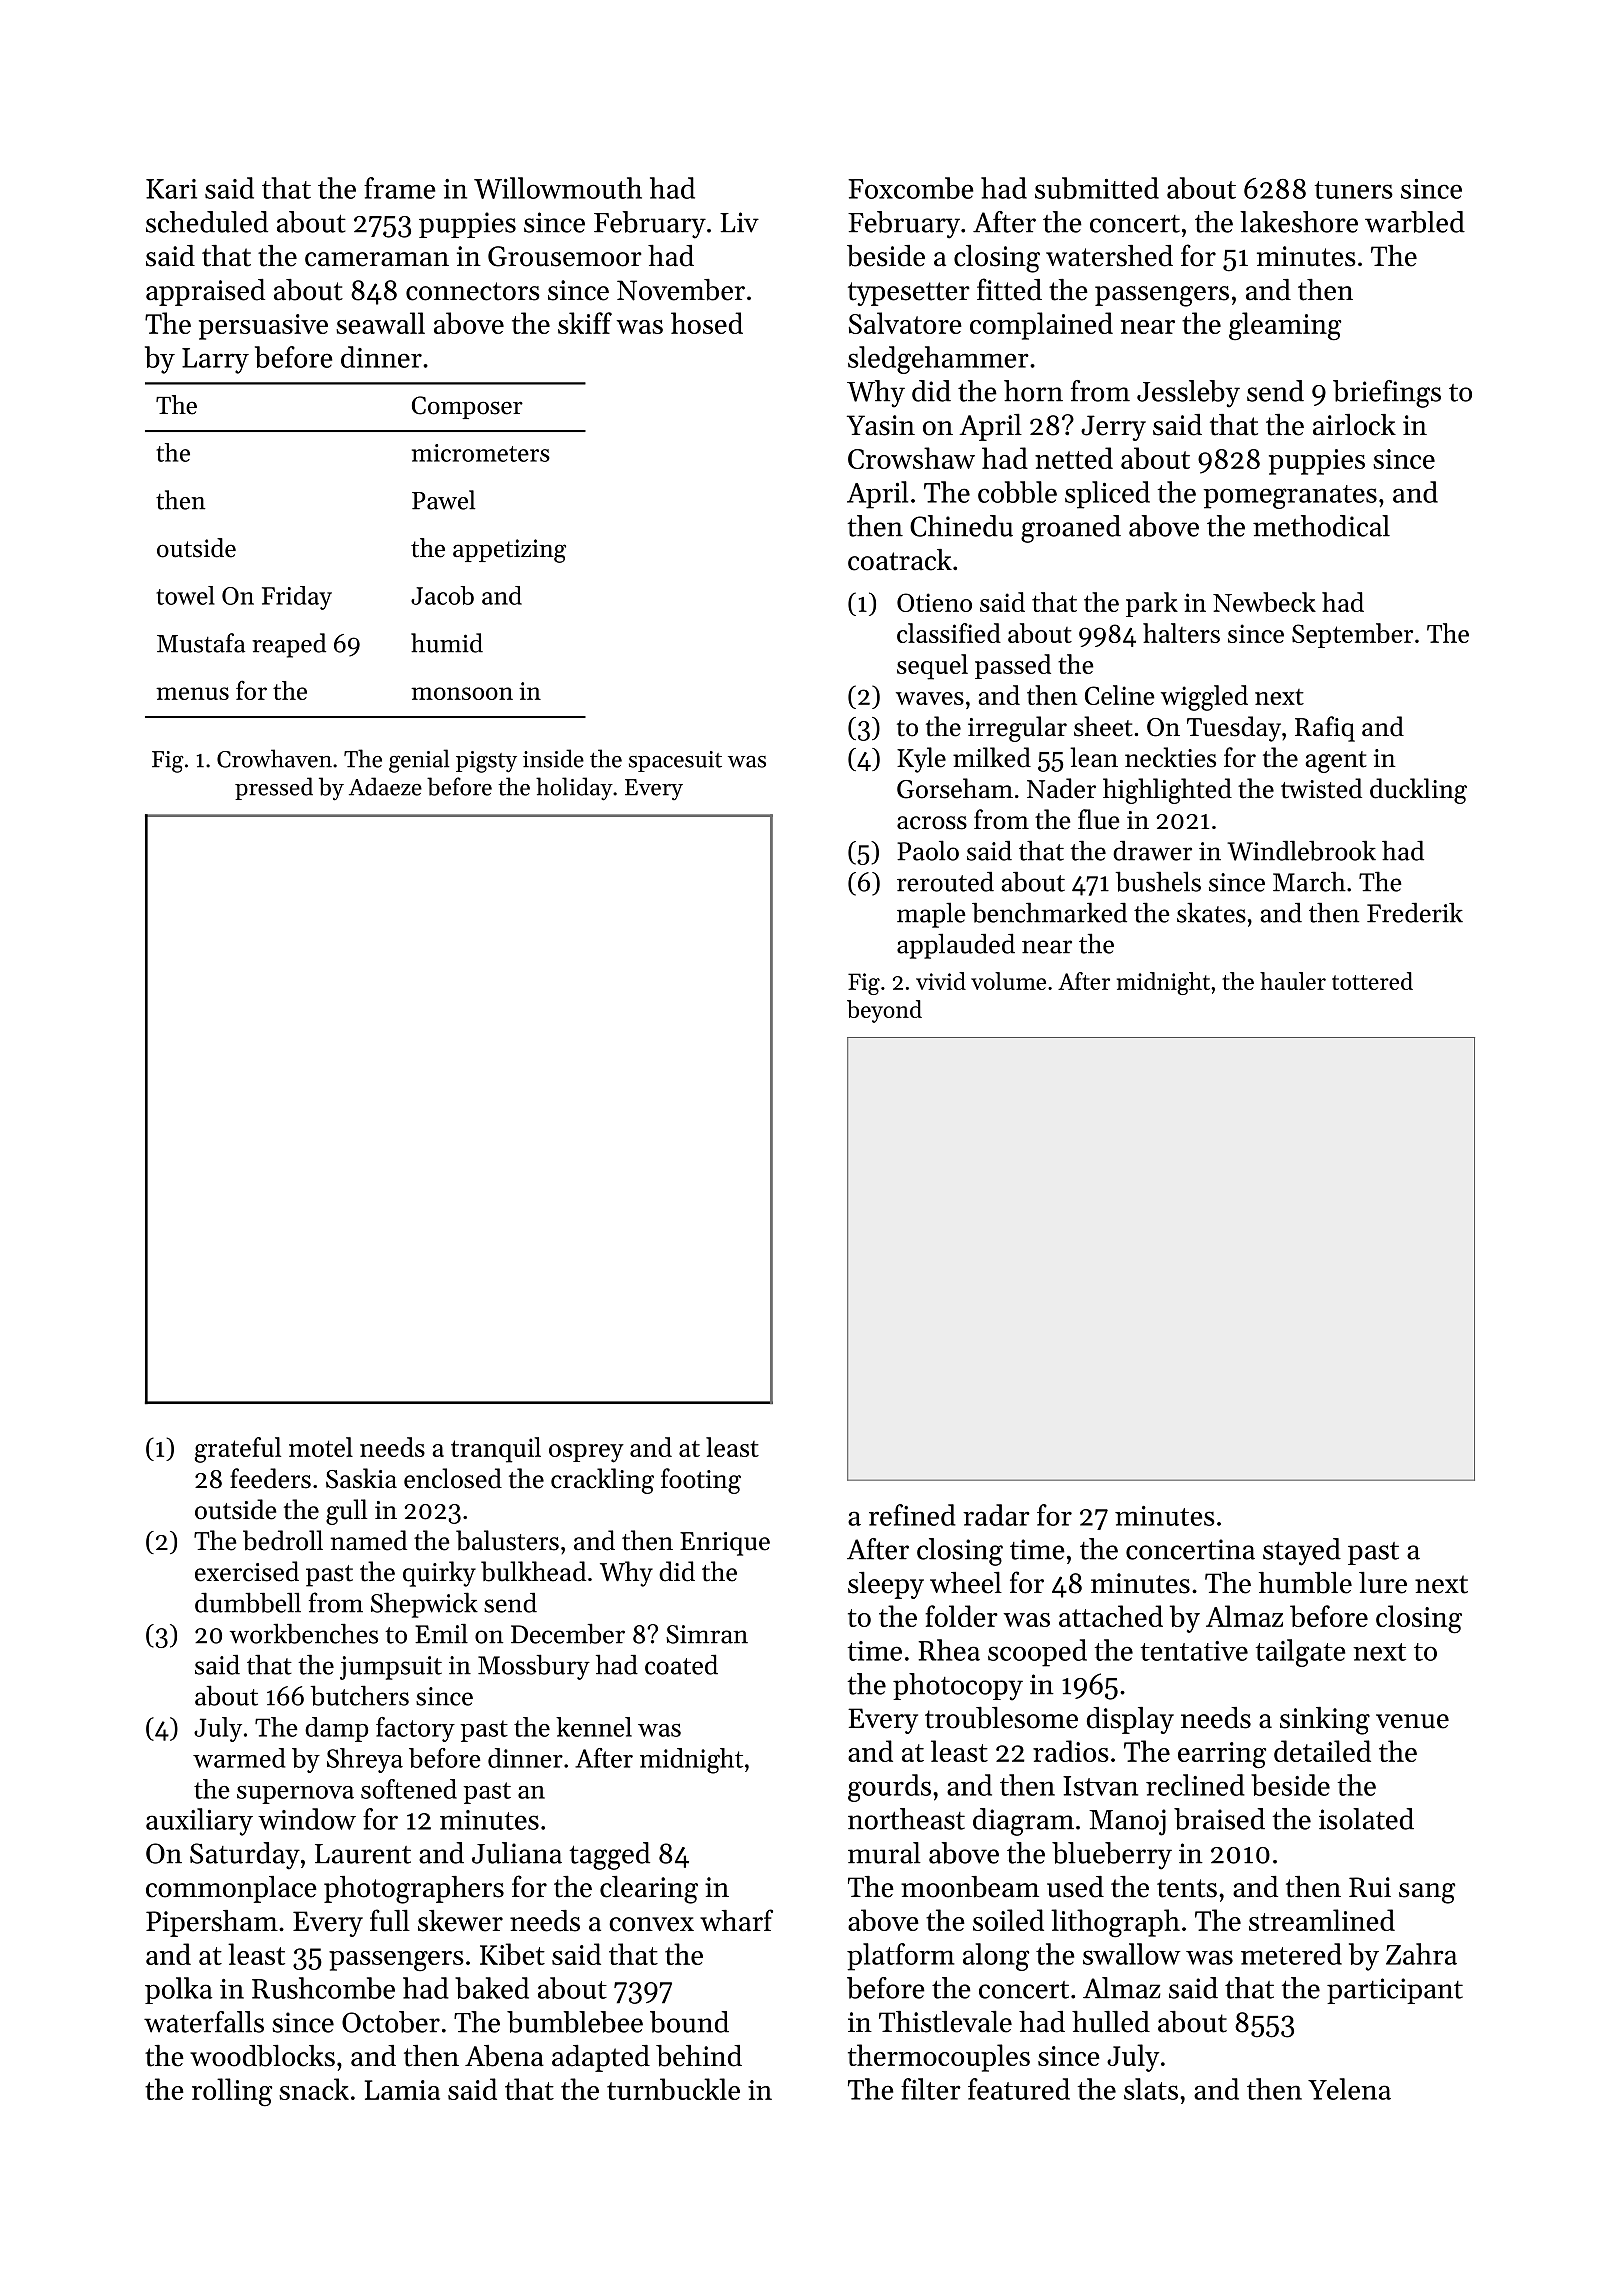 The image size is (1620, 2292). I want to click on Kari, so click(171, 189).
